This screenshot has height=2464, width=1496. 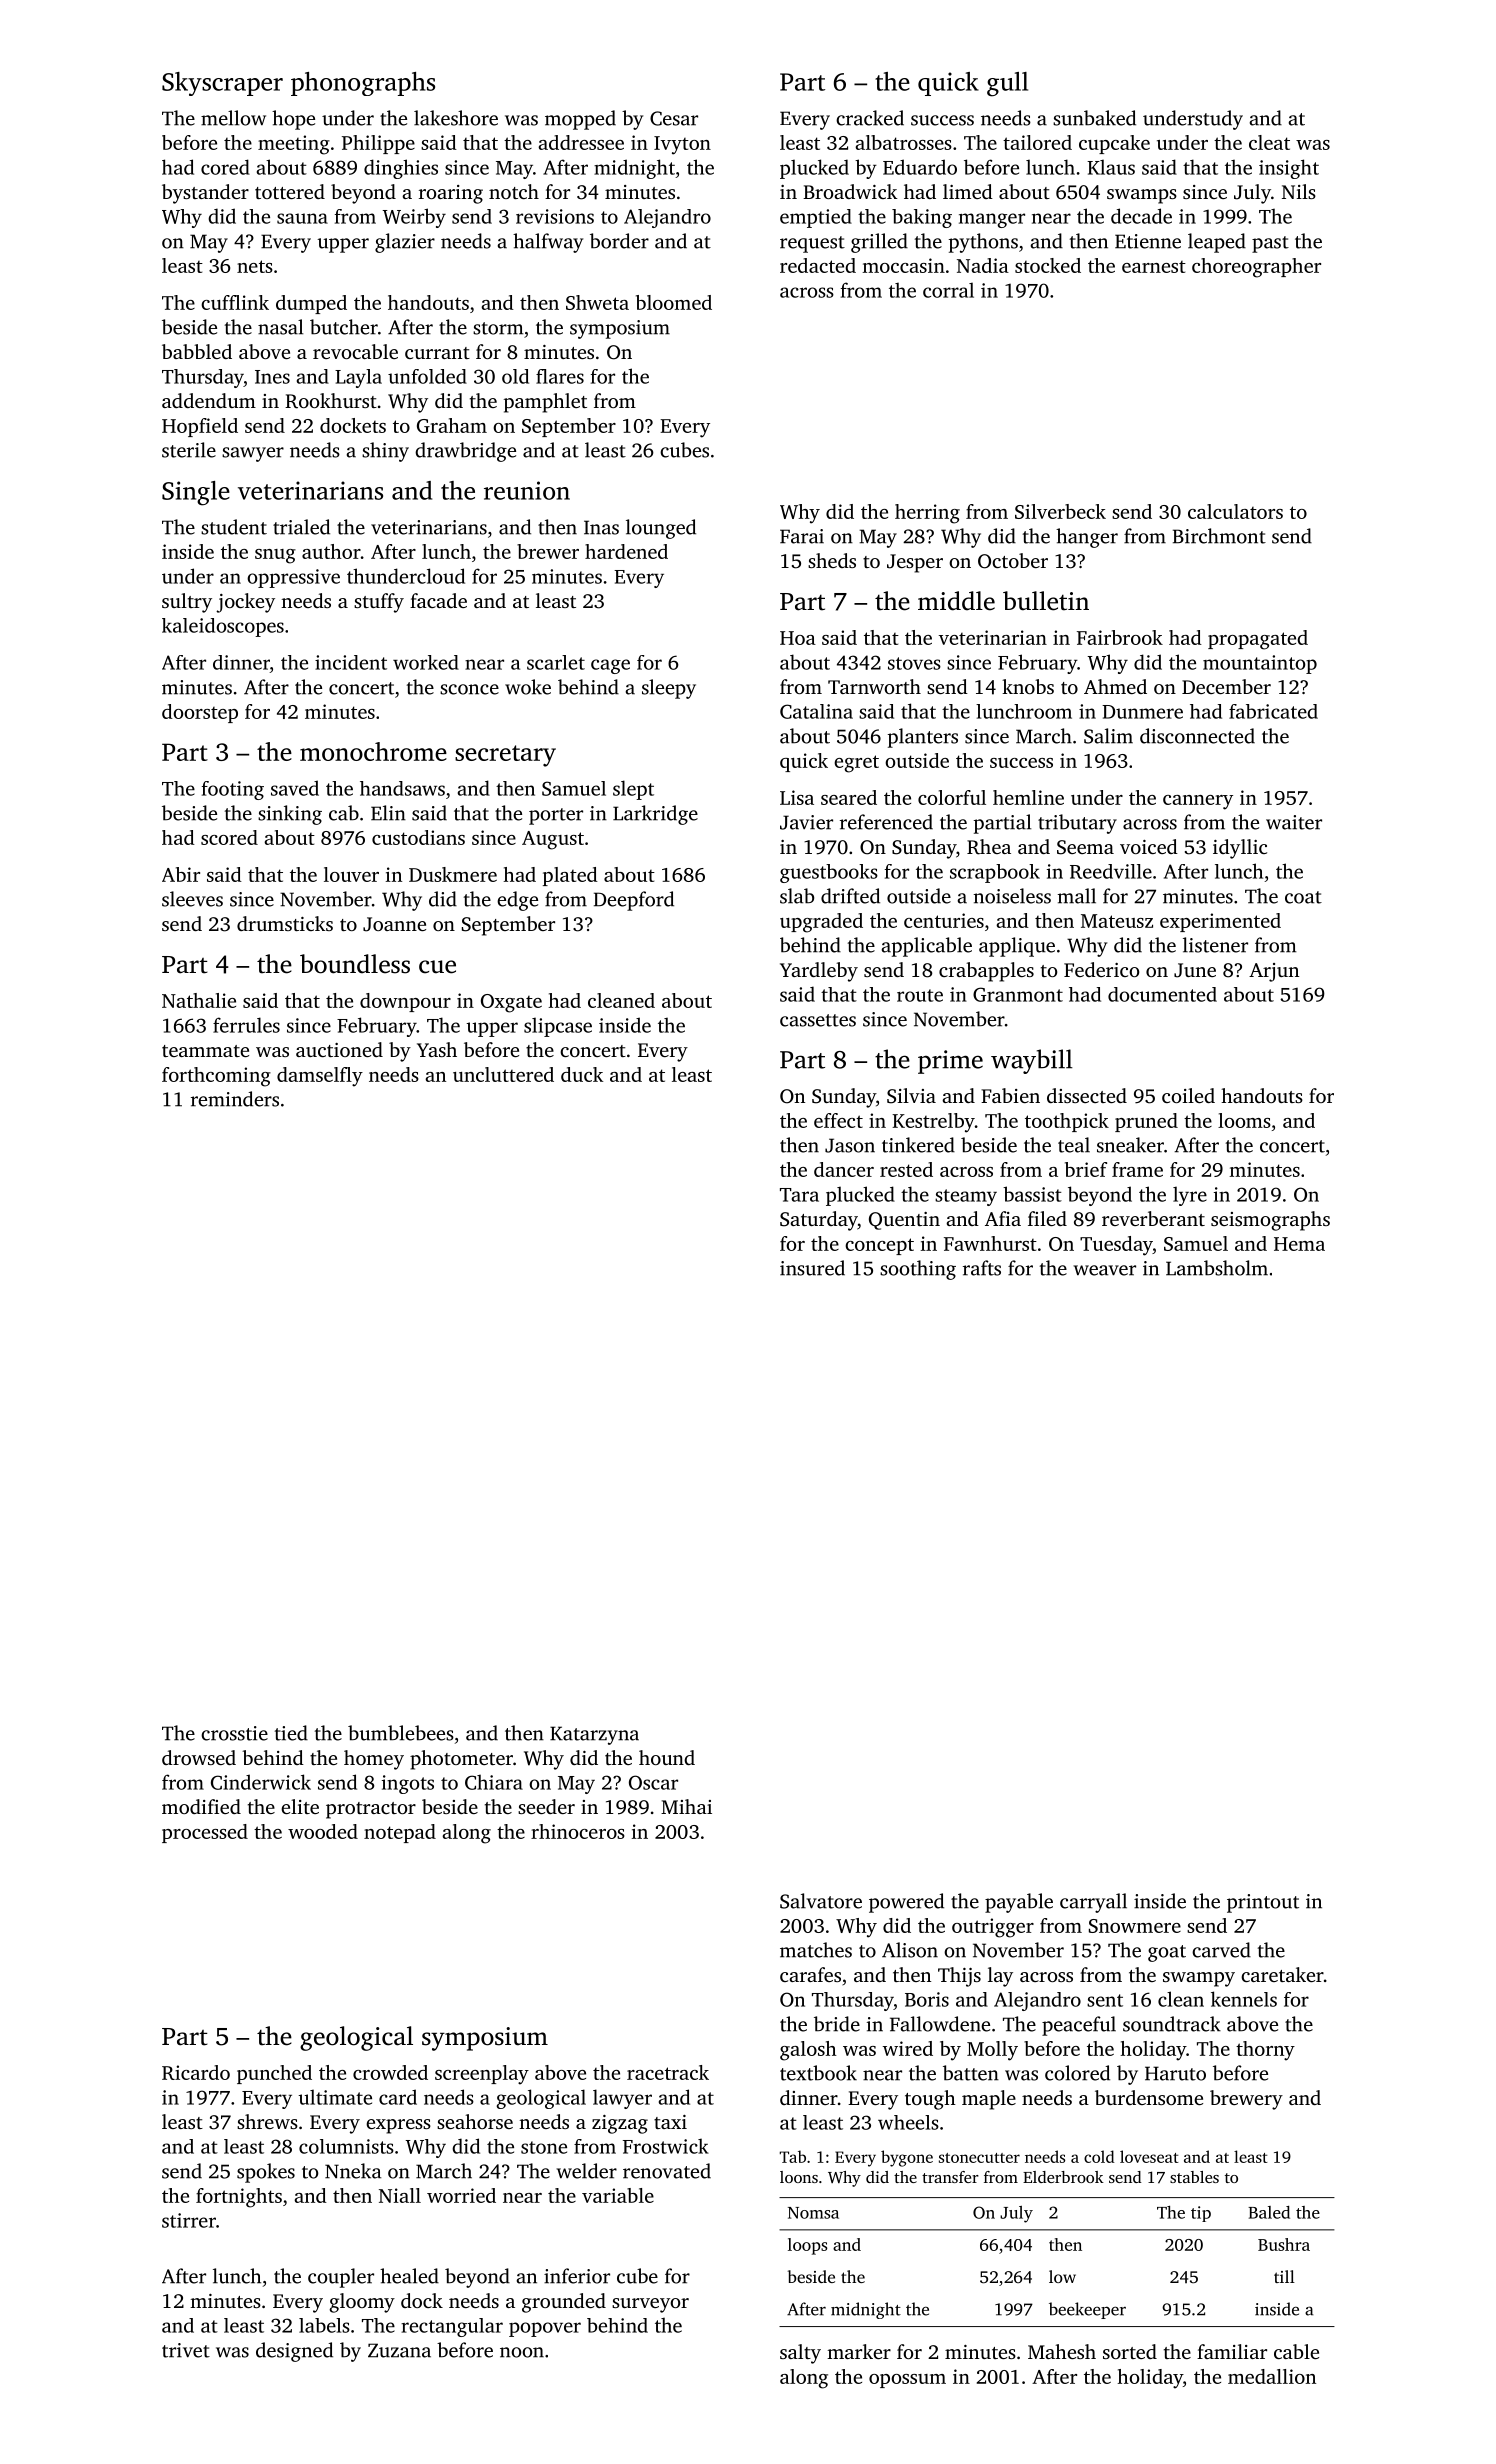 I want to click on insured, so click(x=812, y=1268).
